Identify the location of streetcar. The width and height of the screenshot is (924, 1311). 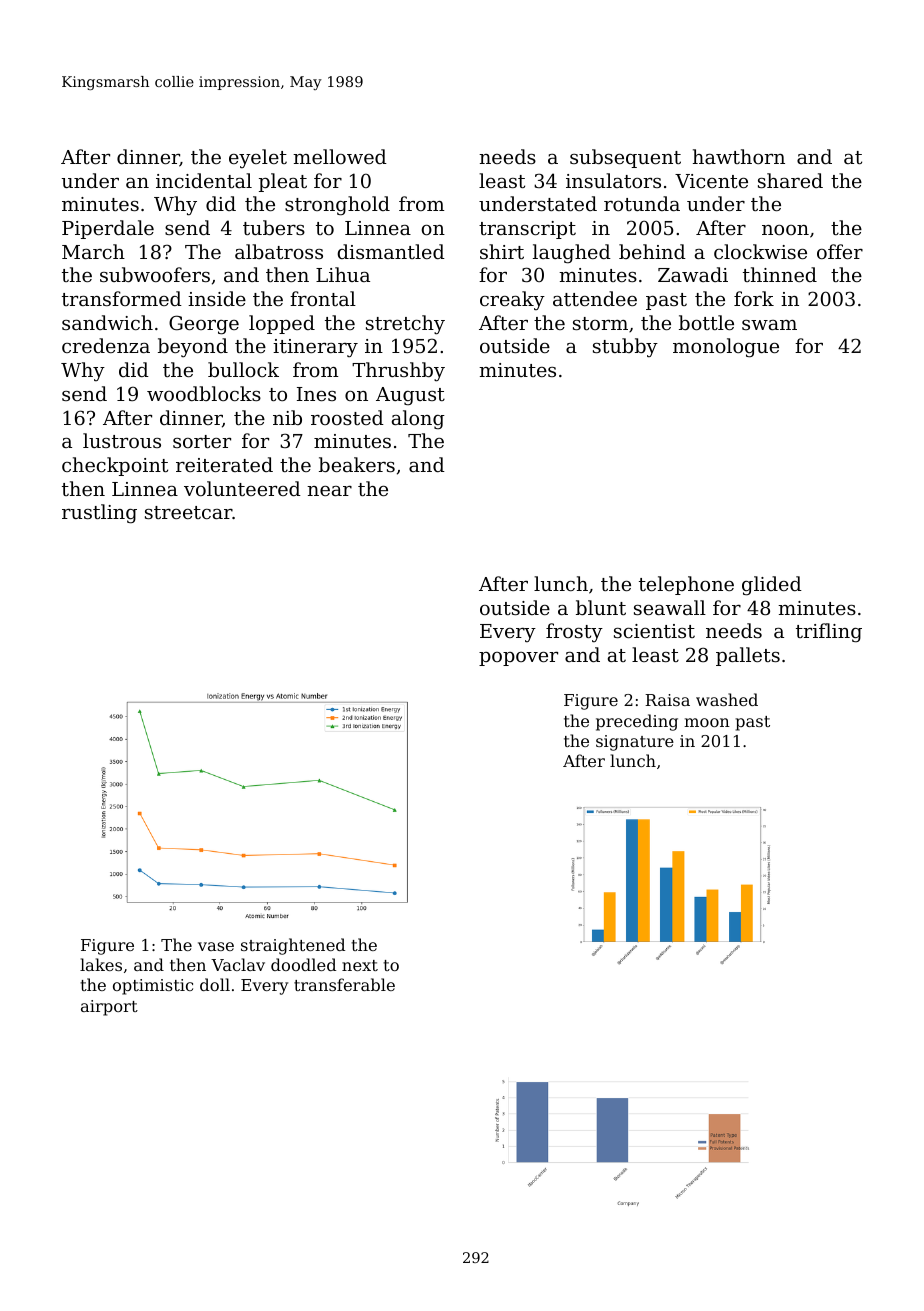
(188, 512).
